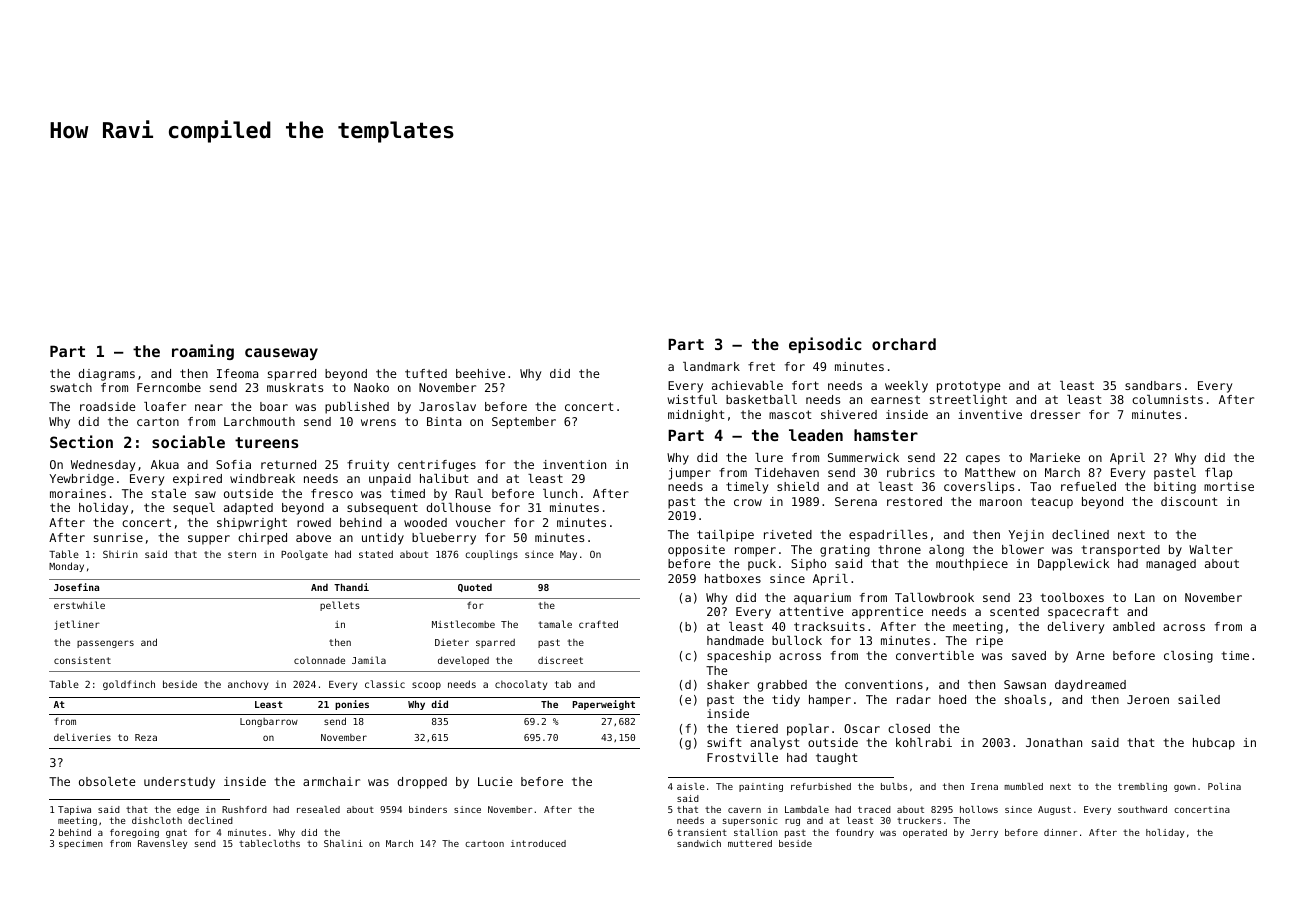  I want to click on attentive, so click(811, 611).
